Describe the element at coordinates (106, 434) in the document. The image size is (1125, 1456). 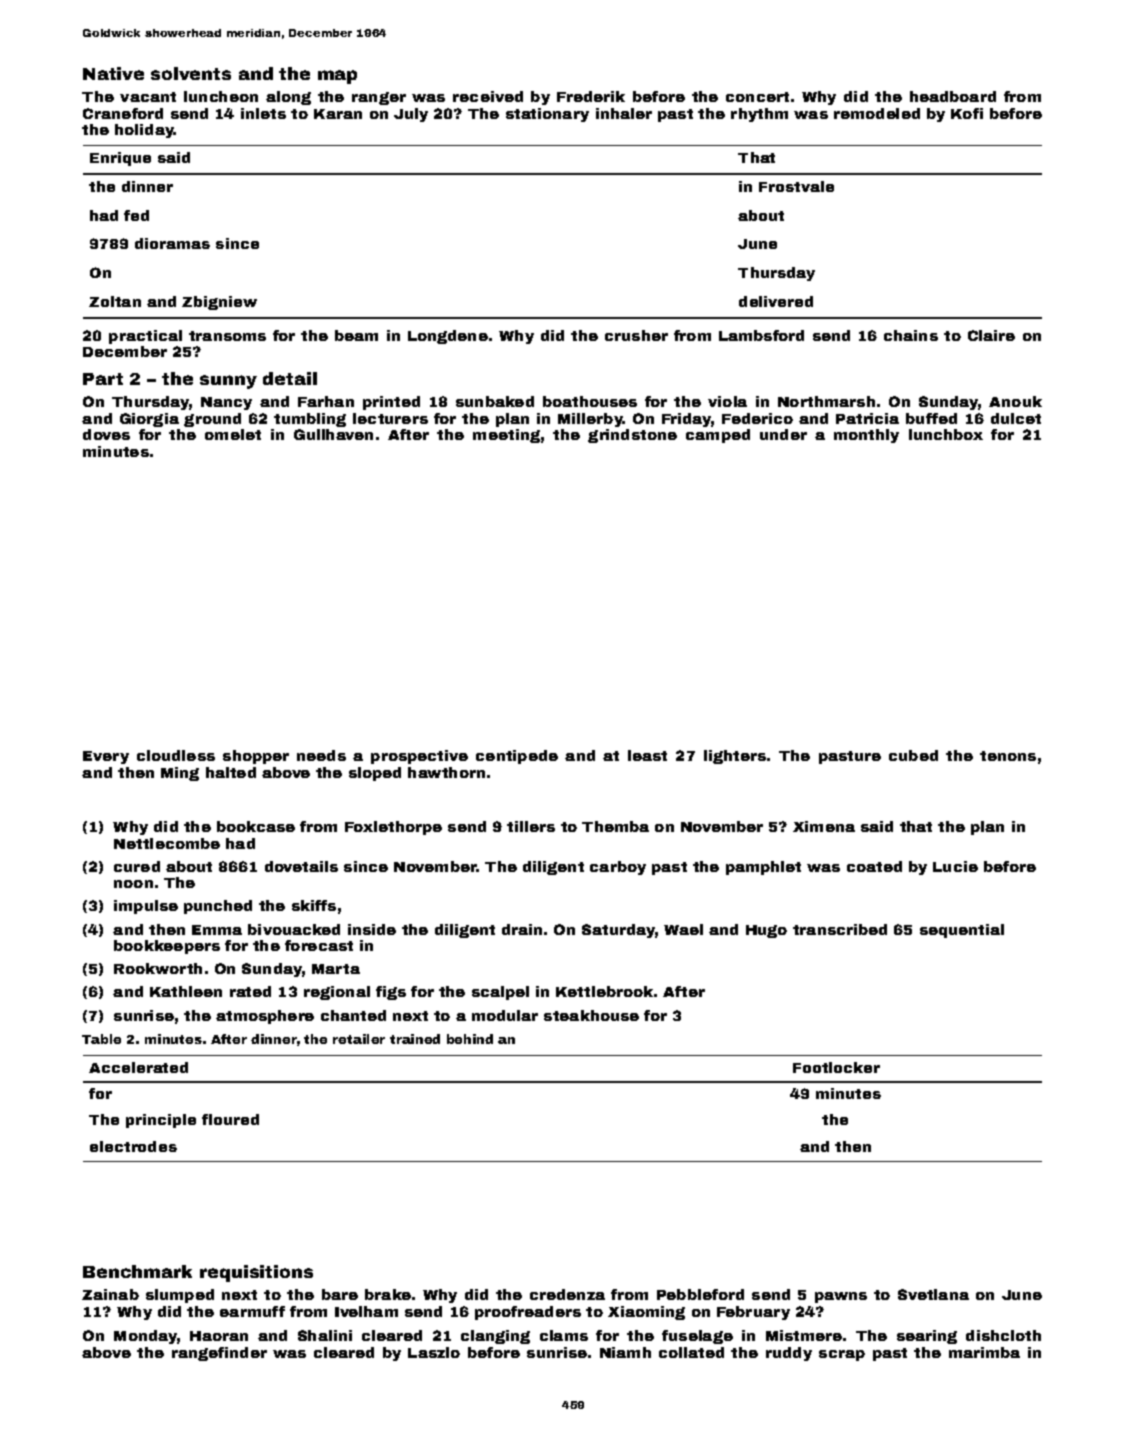
I see `doves` at that location.
